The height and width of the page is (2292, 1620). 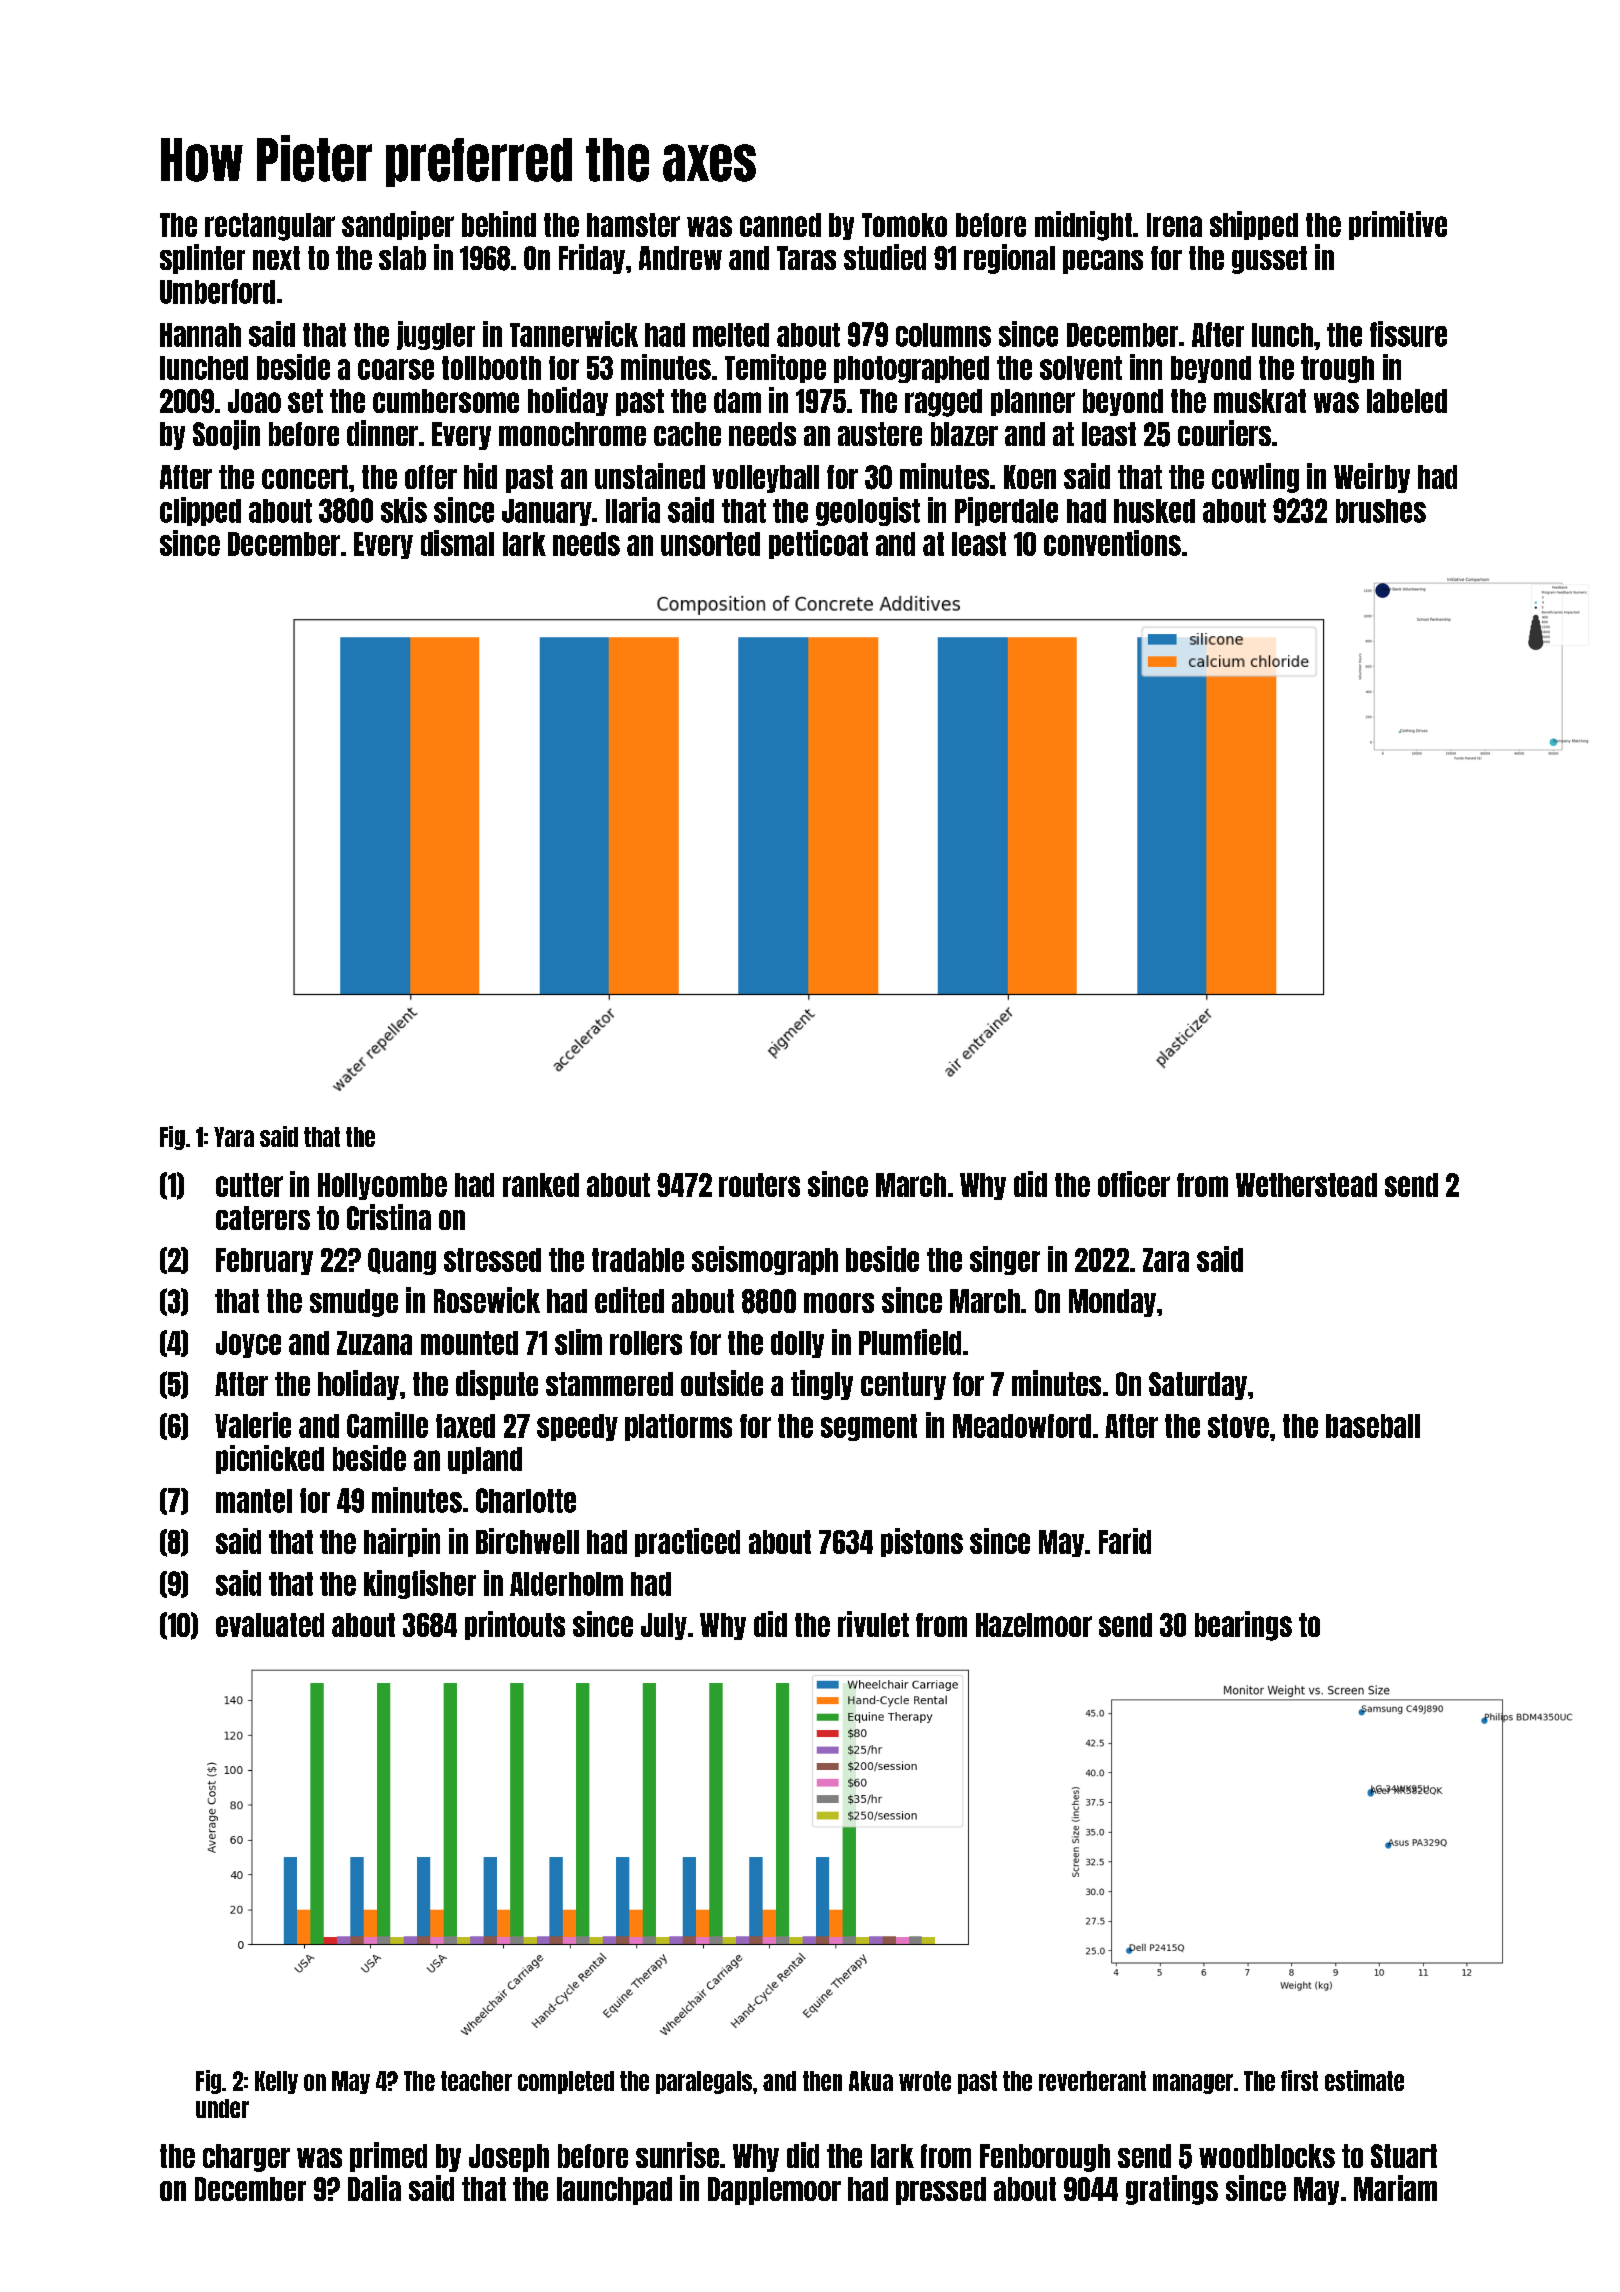 I want to click on edited, so click(x=629, y=1300).
